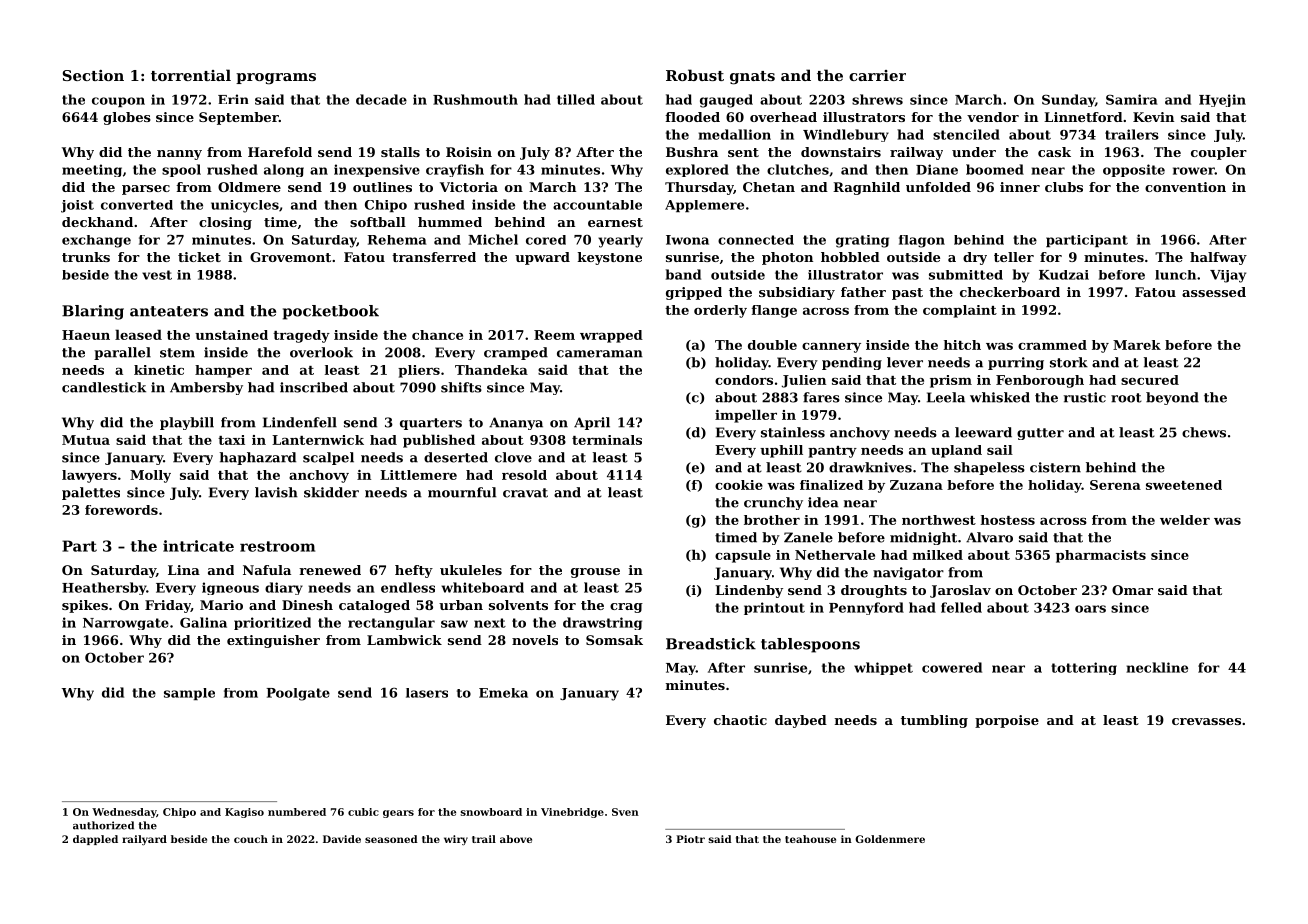 The image size is (1308, 924). What do you see at coordinates (962, 345) in the screenshot?
I see `hitch` at bounding box center [962, 345].
